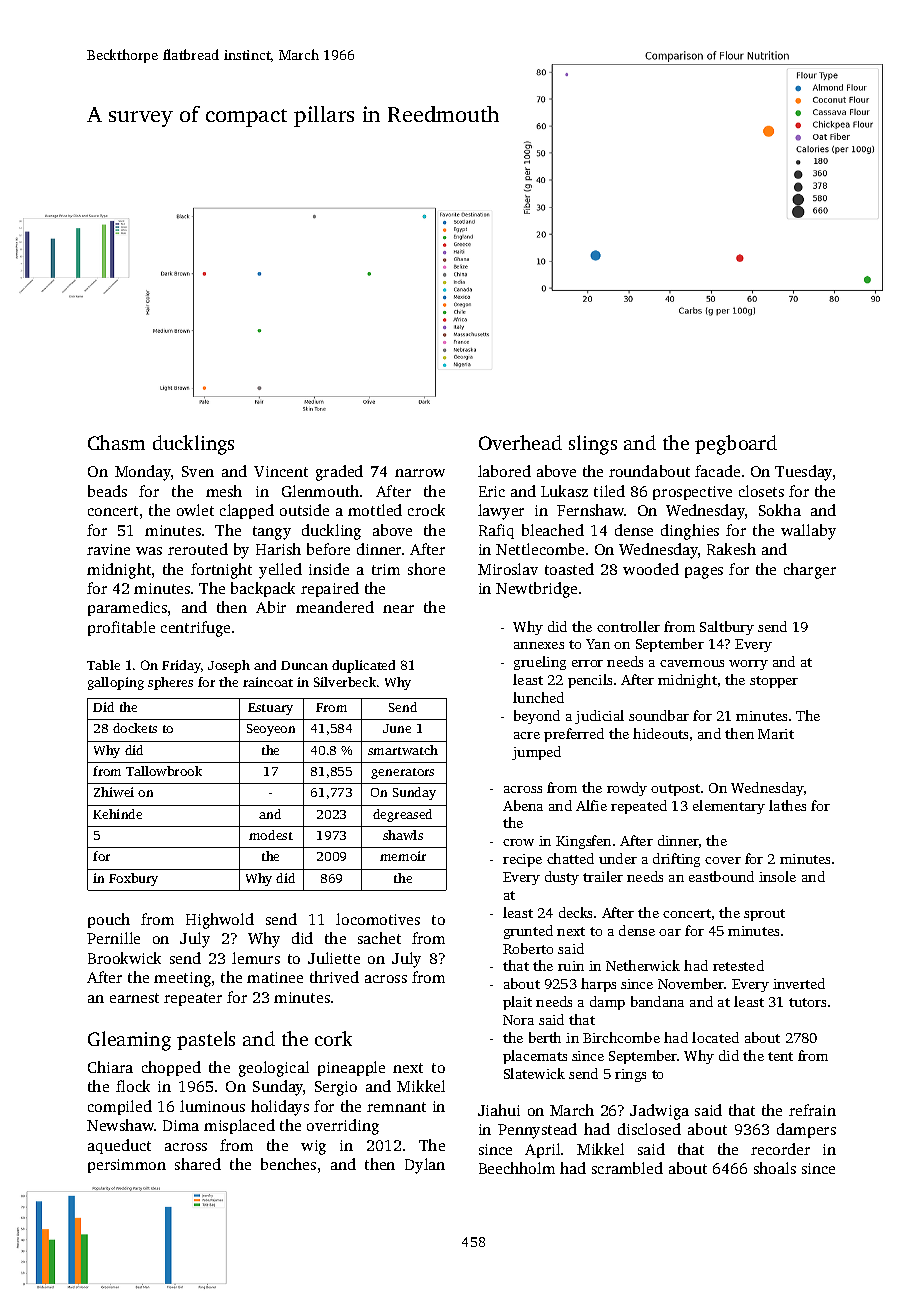 The image size is (924, 1308). Describe the element at coordinates (810, 571) in the document. I see `charger` at that location.
